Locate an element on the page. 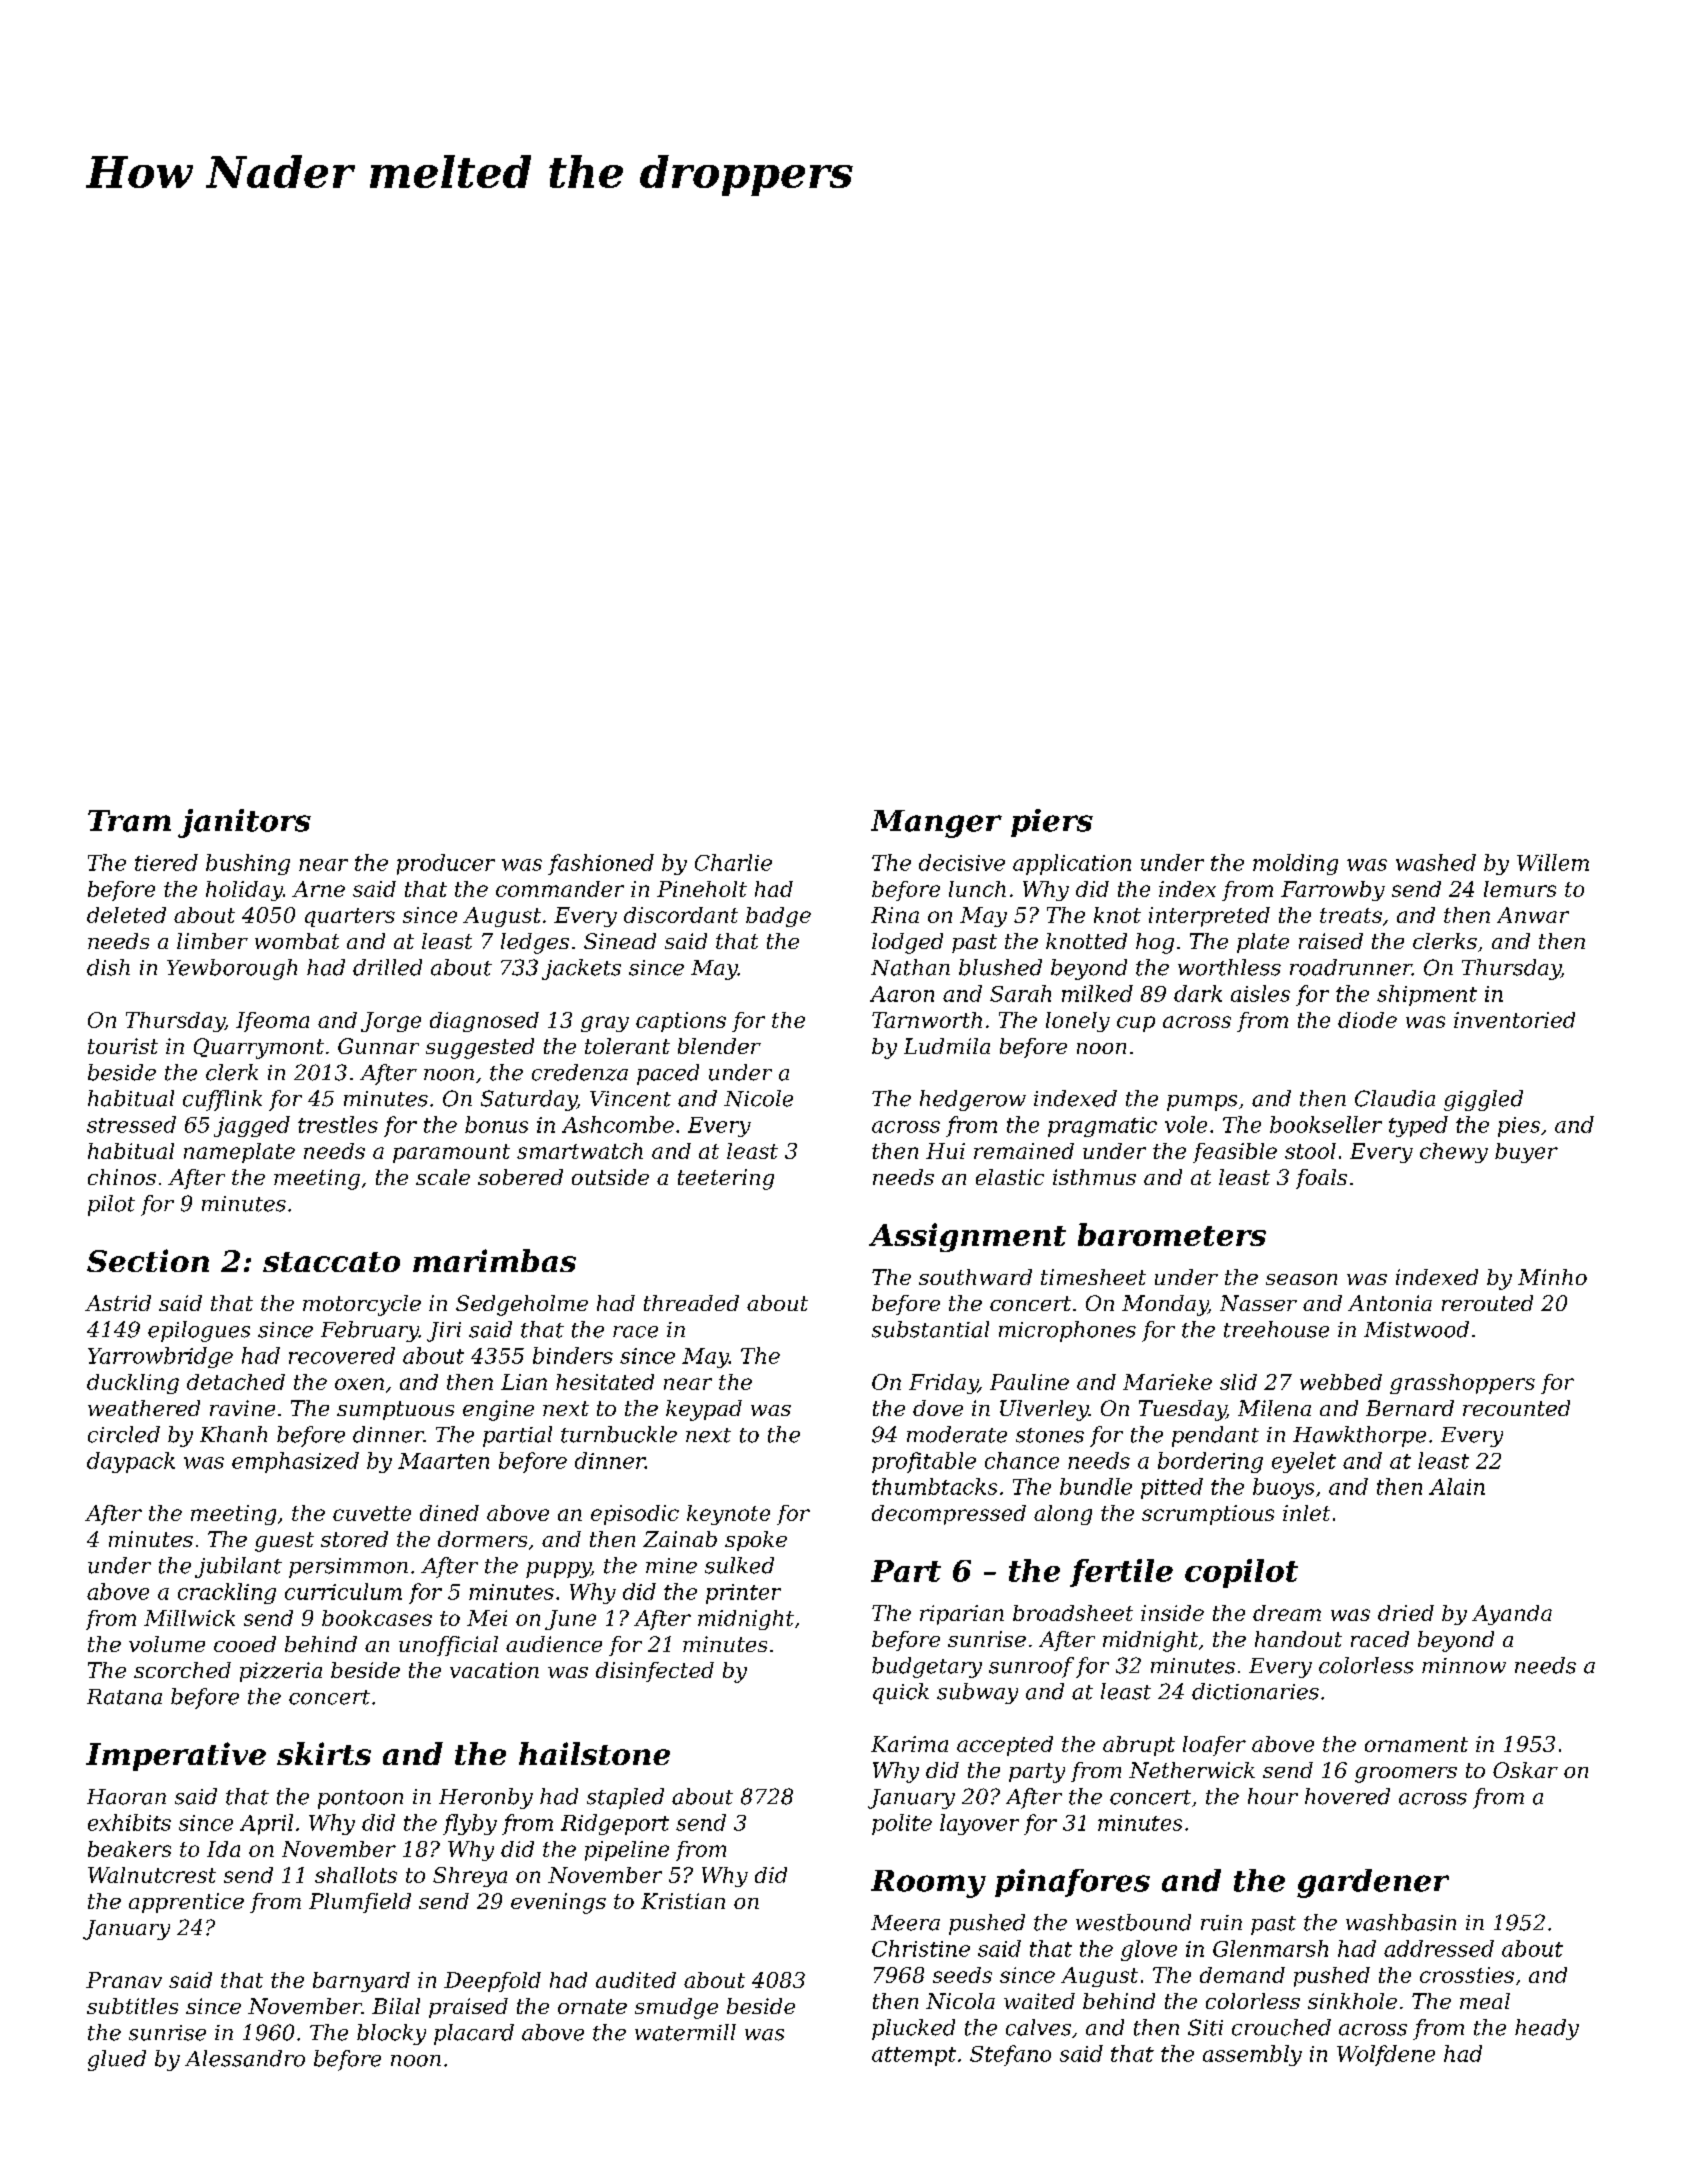 This page has height=2178, width=1683. hesitated is located at coordinates (605, 1382).
